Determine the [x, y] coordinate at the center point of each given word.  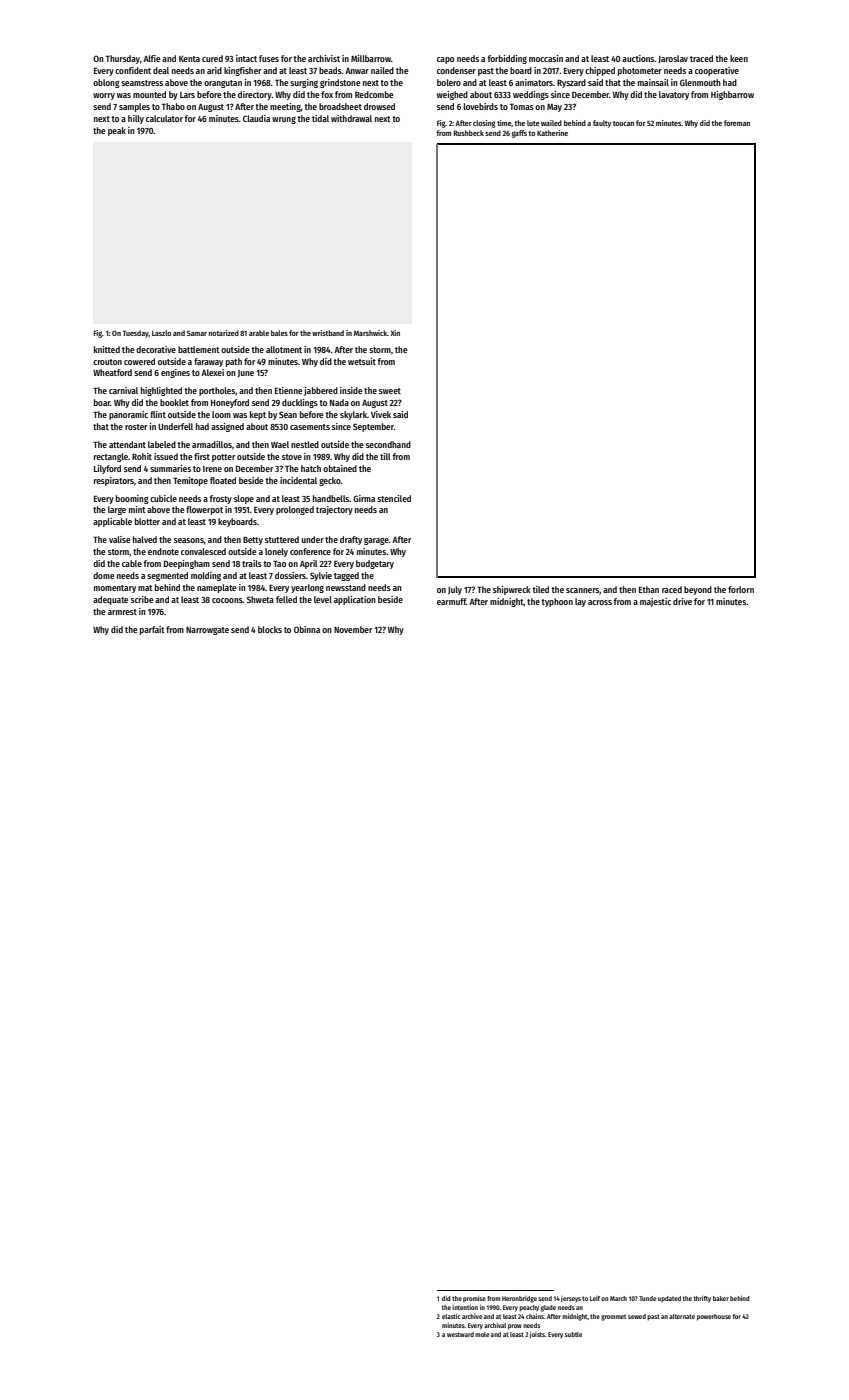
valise [120, 539]
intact [246, 58]
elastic [451, 1316]
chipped [600, 71]
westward [460, 1334]
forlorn [741, 589]
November [353, 629]
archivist [324, 58]
